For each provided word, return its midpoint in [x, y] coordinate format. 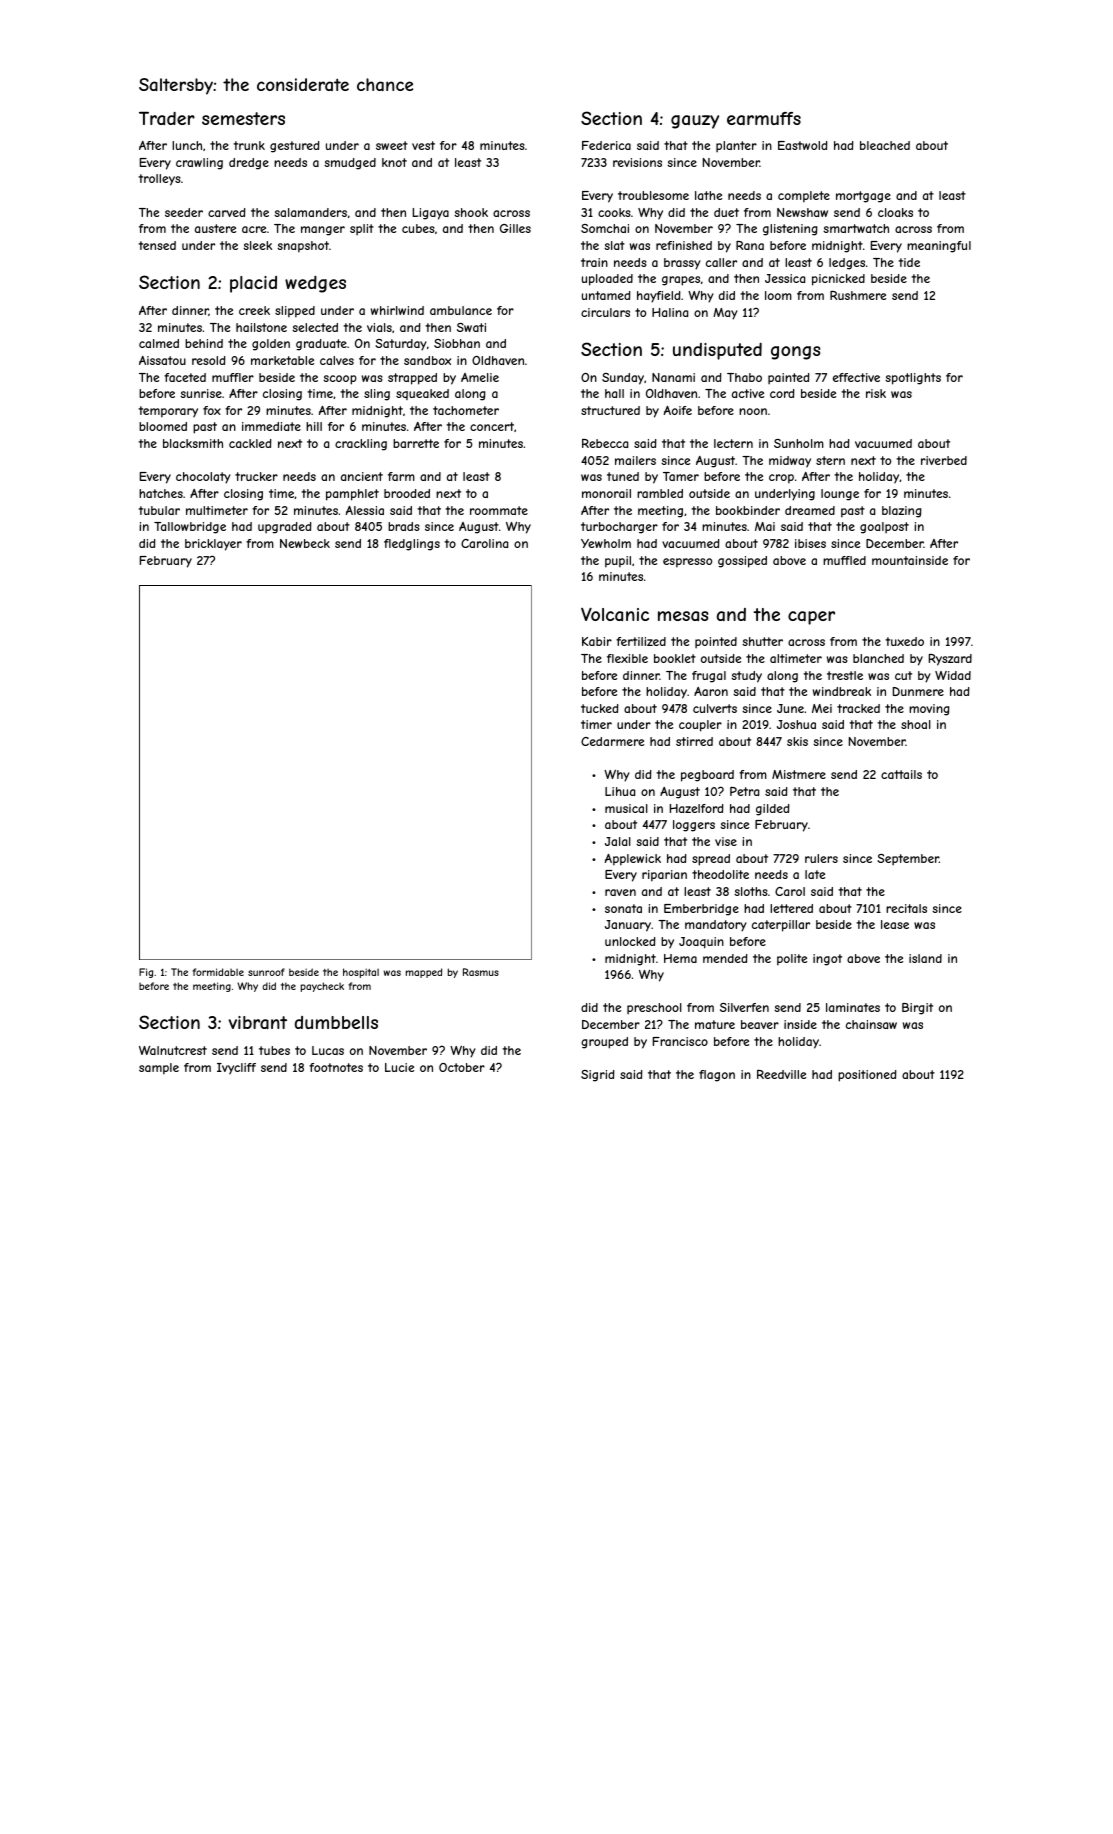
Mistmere [799, 774]
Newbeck [305, 543]
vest [423, 145]
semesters [243, 118]
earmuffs [764, 118]
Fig [146, 973]
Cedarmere [612, 741]
